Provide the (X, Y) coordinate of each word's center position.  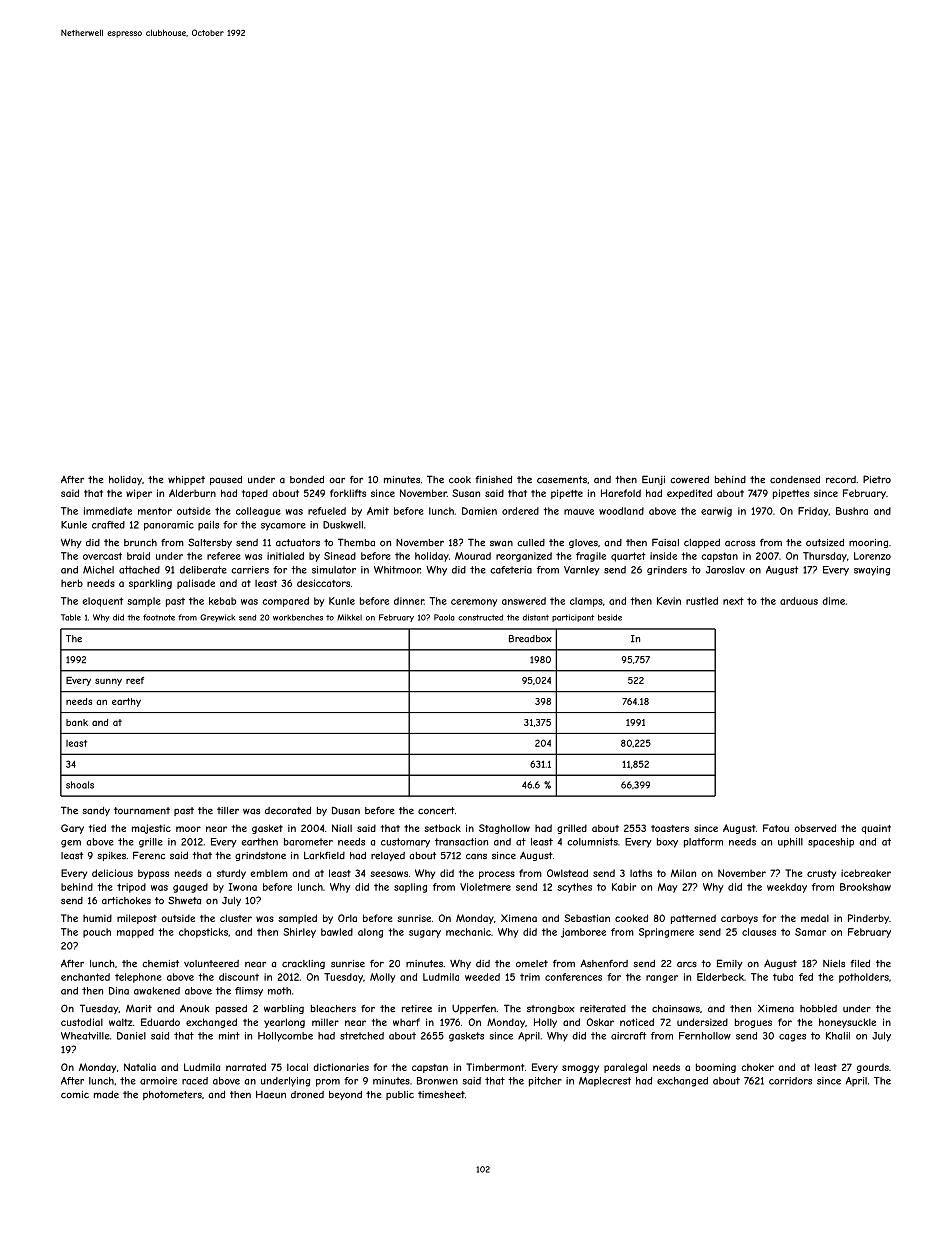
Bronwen (437, 1081)
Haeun (271, 1094)
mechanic (468, 932)
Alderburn (192, 493)
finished (493, 480)
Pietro (877, 479)
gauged (190, 888)
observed (815, 828)
